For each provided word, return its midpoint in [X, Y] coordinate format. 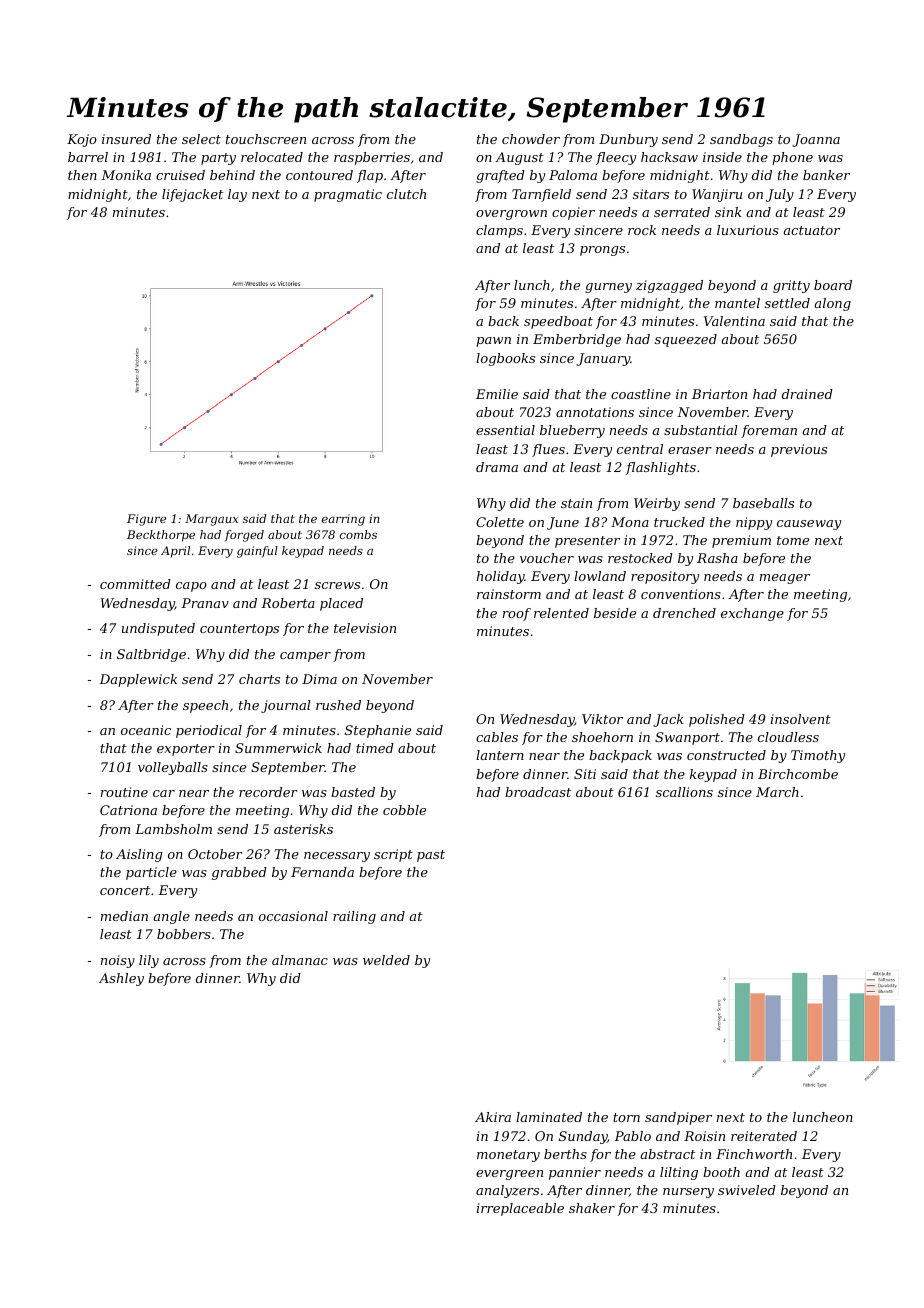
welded [386, 960]
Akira [493, 1117]
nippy [754, 523]
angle [172, 917]
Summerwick [278, 748]
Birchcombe [798, 774]
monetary [508, 1156]
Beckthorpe [161, 536]
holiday [500, 577]
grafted [500, 176]
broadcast [538, 792]
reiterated [764, 1136]
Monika [126, 175]
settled [787, 303]
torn [626, 1117]
